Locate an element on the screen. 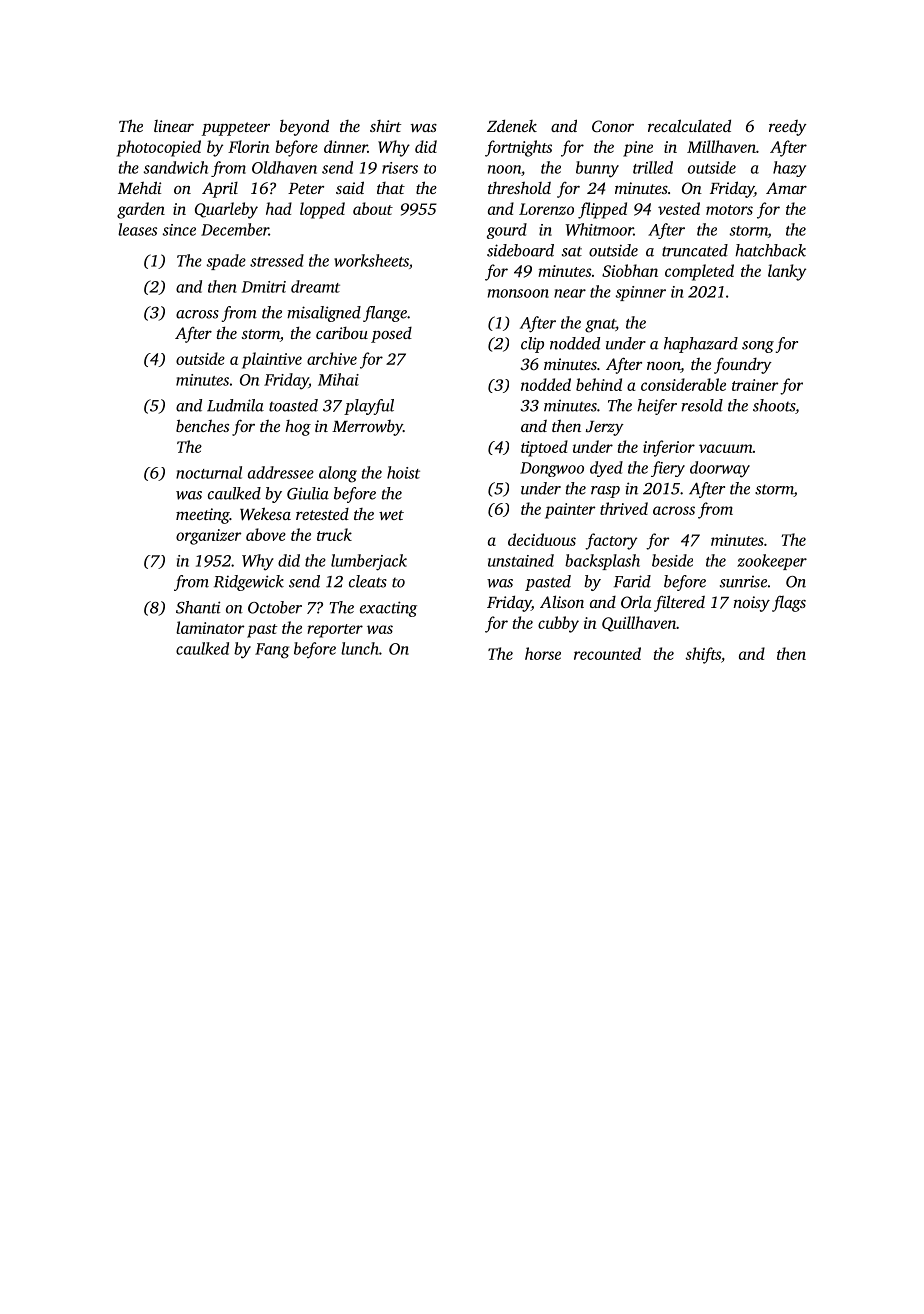 Image resolution: width=924 pixels, height=1314 pixels. horse is located at coordinates (543, 653).
